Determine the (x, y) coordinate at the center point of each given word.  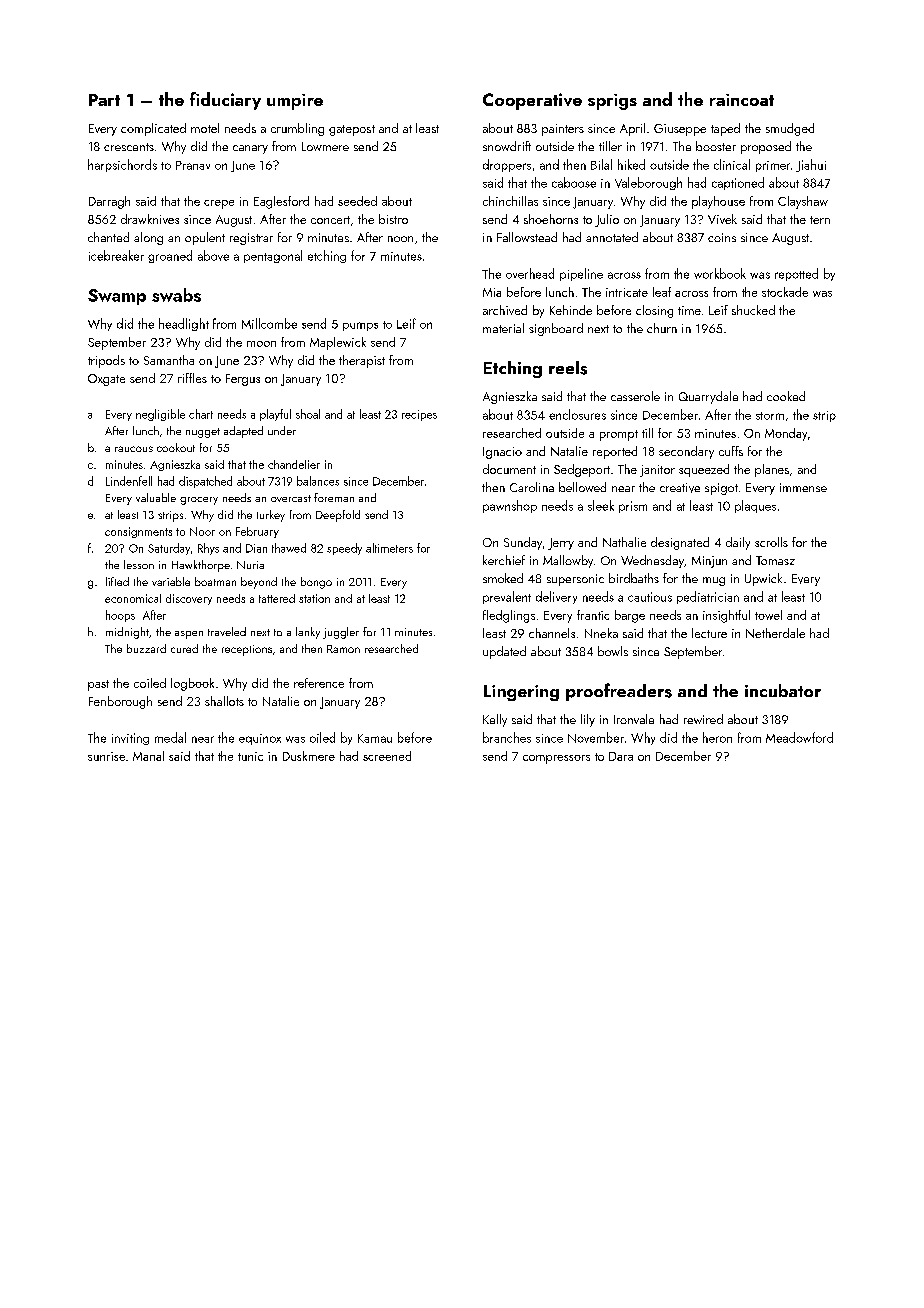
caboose (574, 182)
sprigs (612, 102)
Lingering (521, 693)
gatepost (352, 130)
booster (716, 146)
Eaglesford (281, 202)
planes (772, 470)
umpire (295, 102)
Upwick (763, 579)
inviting (130, 739)
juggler (341, 633)
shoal (308, 414)
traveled (227, 631)
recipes (419, 415)
